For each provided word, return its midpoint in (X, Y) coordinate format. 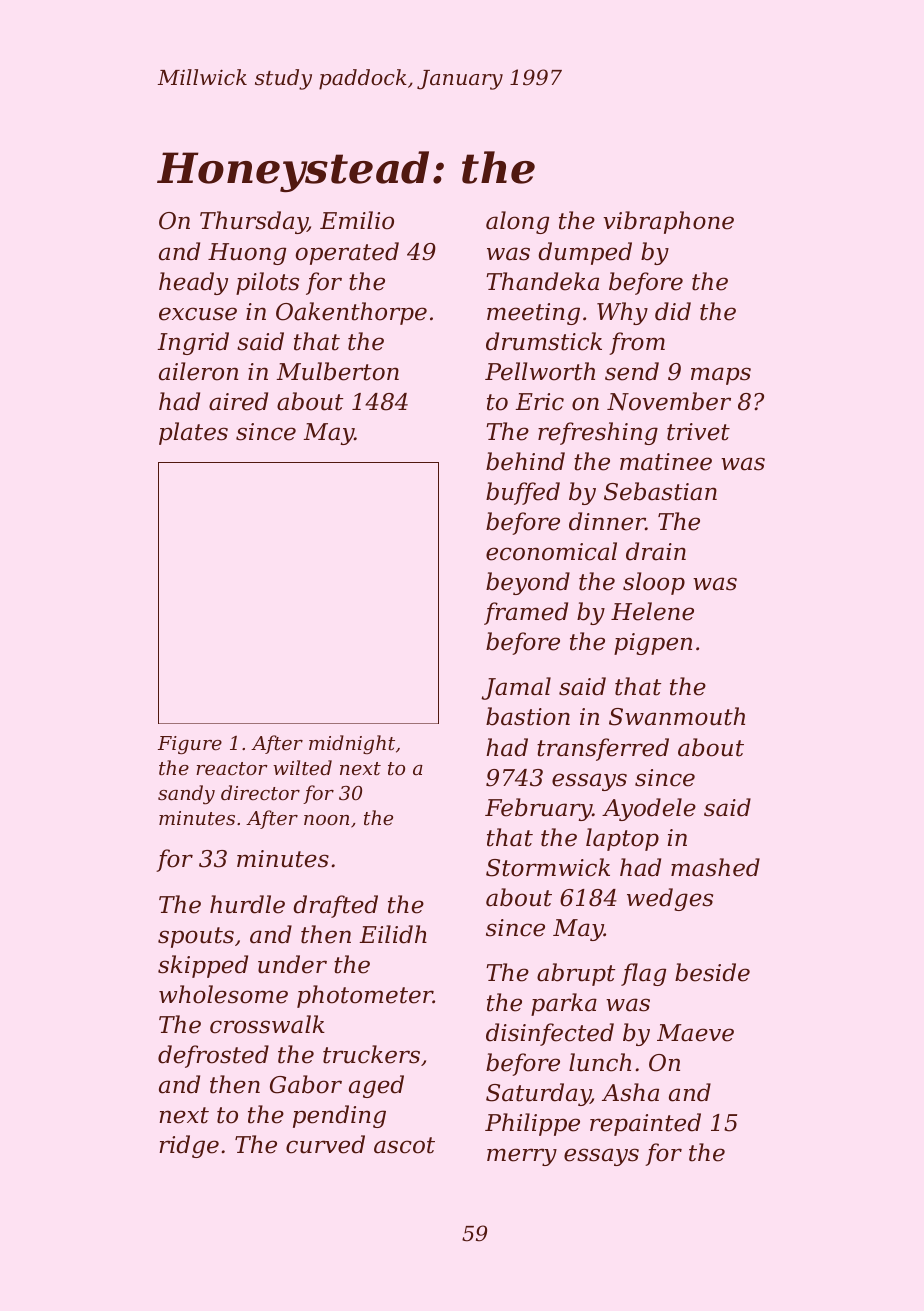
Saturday (538, 1094)
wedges (670, 899)
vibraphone (668, 222)
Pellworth (540, 371)
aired (238, 401)
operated (347, 253)
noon (326, 820)
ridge (189, 1146)
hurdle (247, 904)
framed (526, 613)
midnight (352, 744)
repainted (645, 1124)
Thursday (254, 222)
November (669, 401)
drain (656, 551)
